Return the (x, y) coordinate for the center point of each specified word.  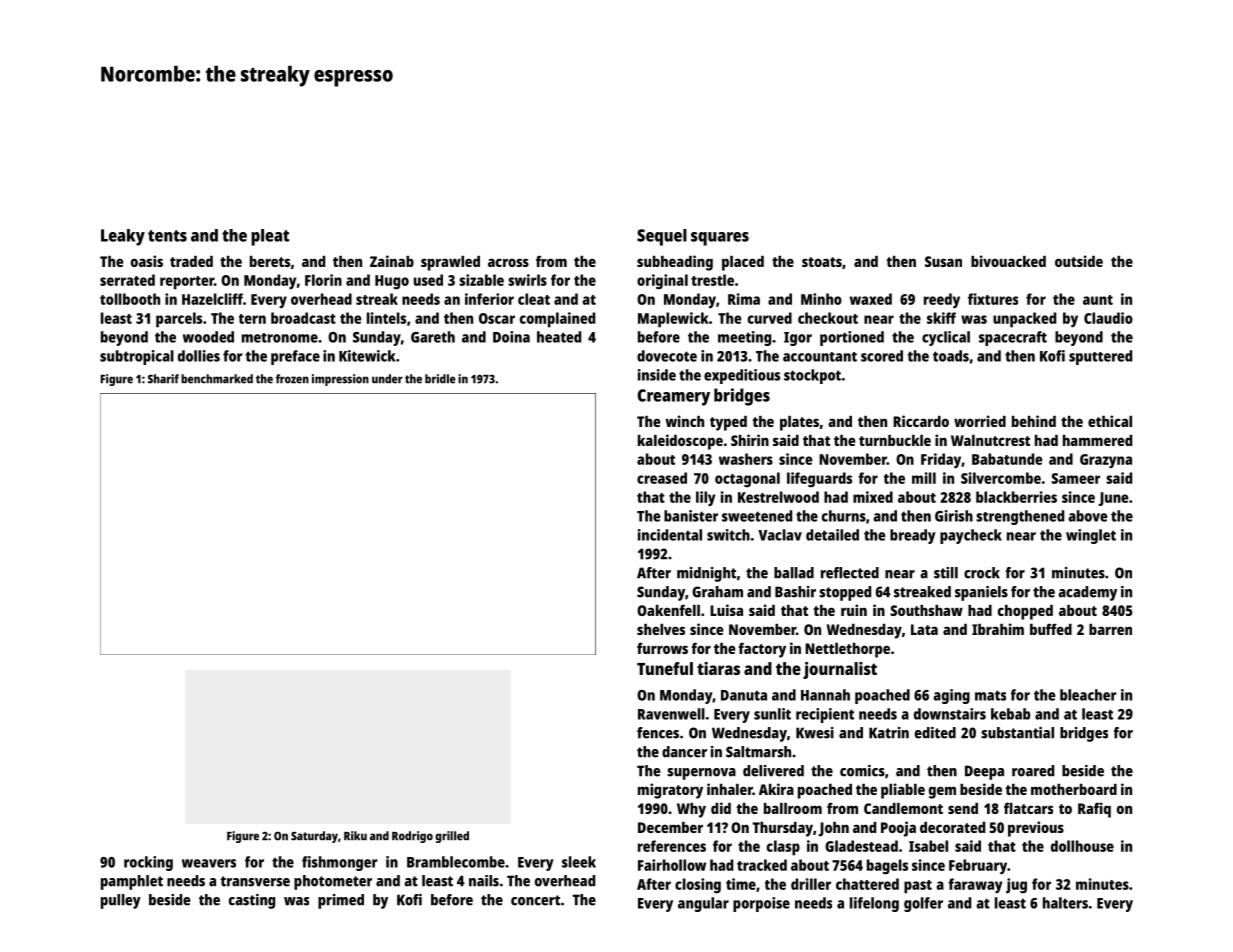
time (741, 884)
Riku (355, 836)
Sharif (163, 379)
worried (980, 421)
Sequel (662, 237)
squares (720, 239)
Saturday (314, 837)
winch (685, 421)
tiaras (718, 668)
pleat (270, 237)
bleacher (1088, 695)
